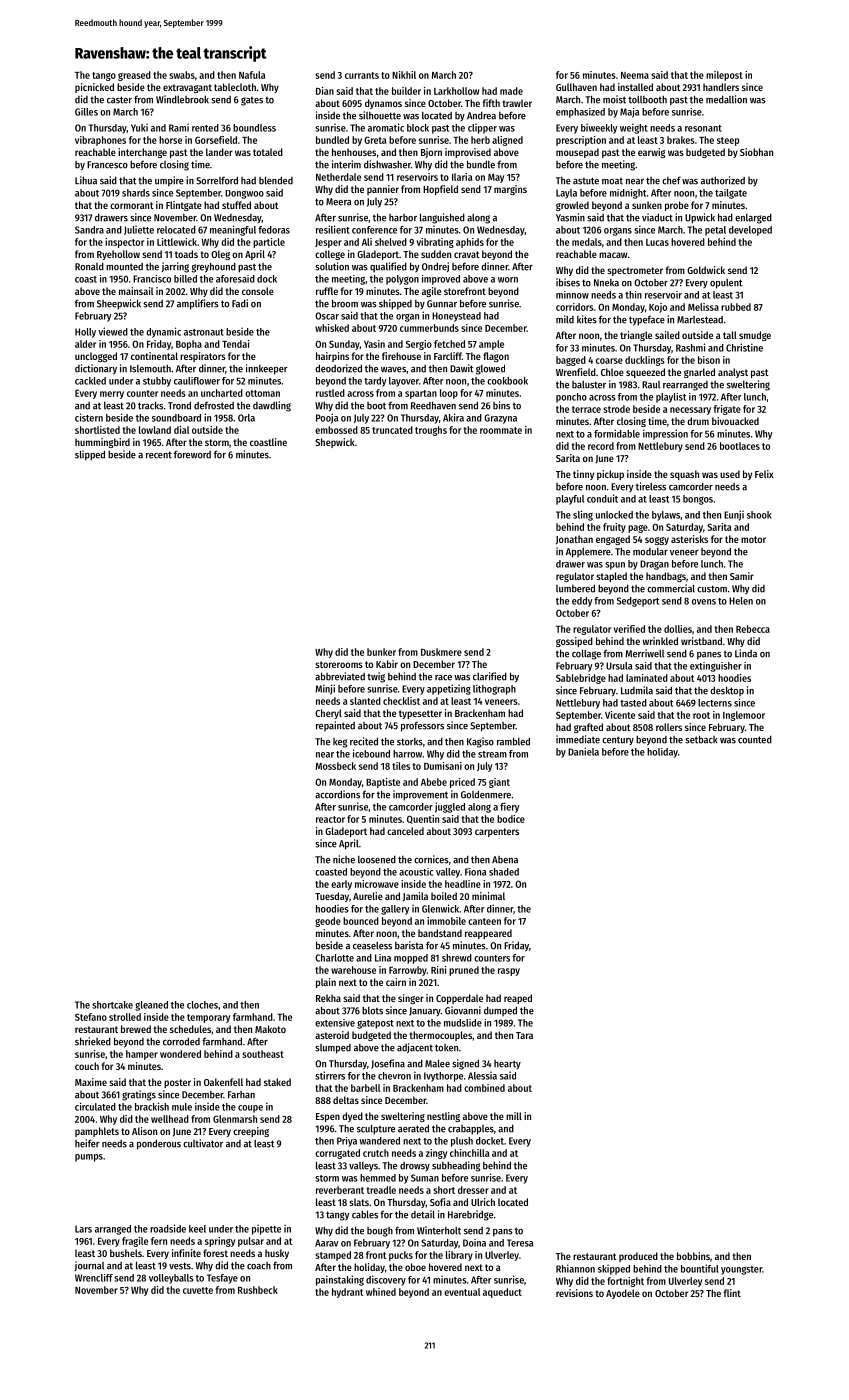  What do you see at coordinates (698, 500) in the document?
I see `bongos` at bounding box center [698, 500].
